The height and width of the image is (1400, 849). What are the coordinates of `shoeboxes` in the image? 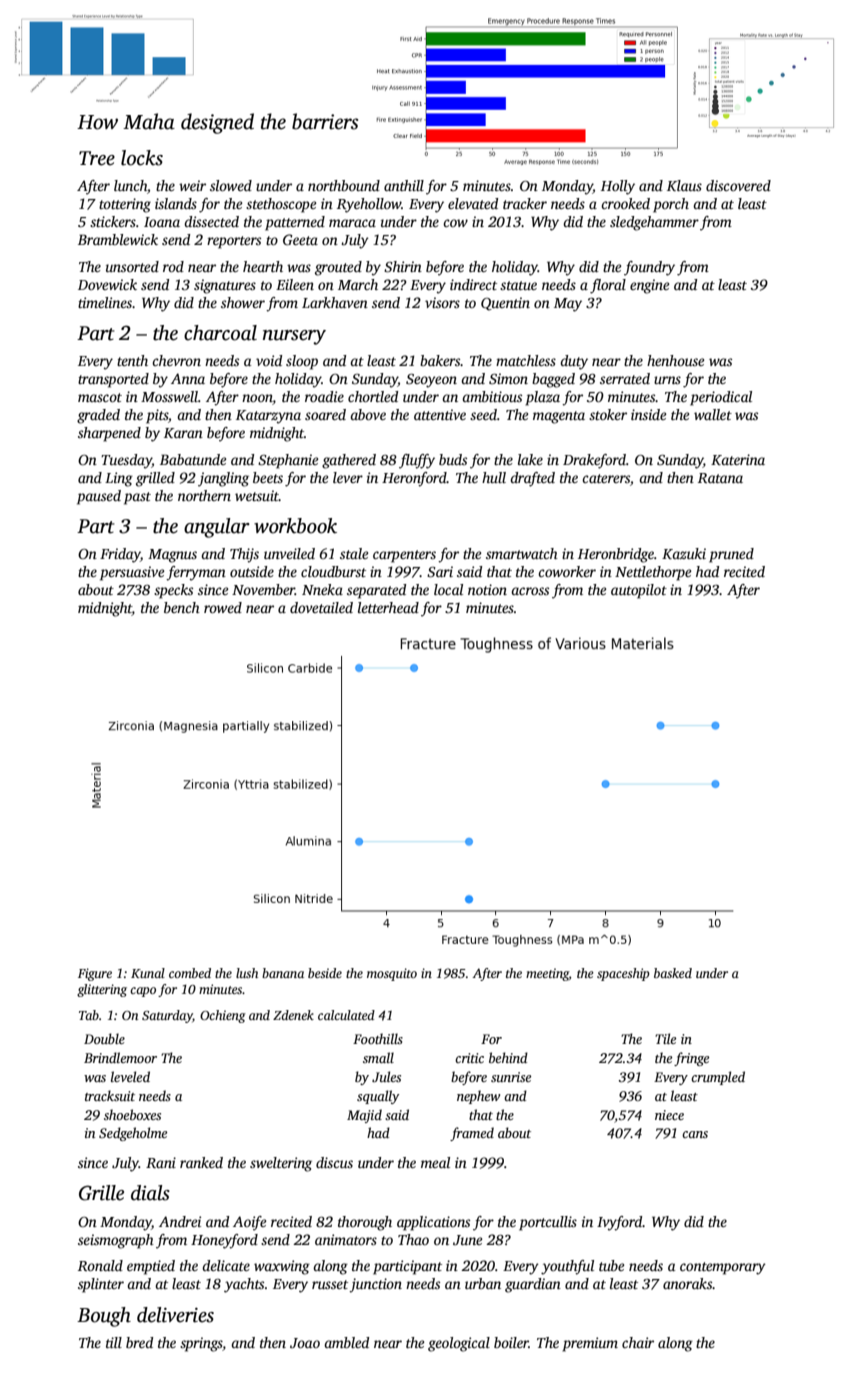 It's located at (132, 1114).
